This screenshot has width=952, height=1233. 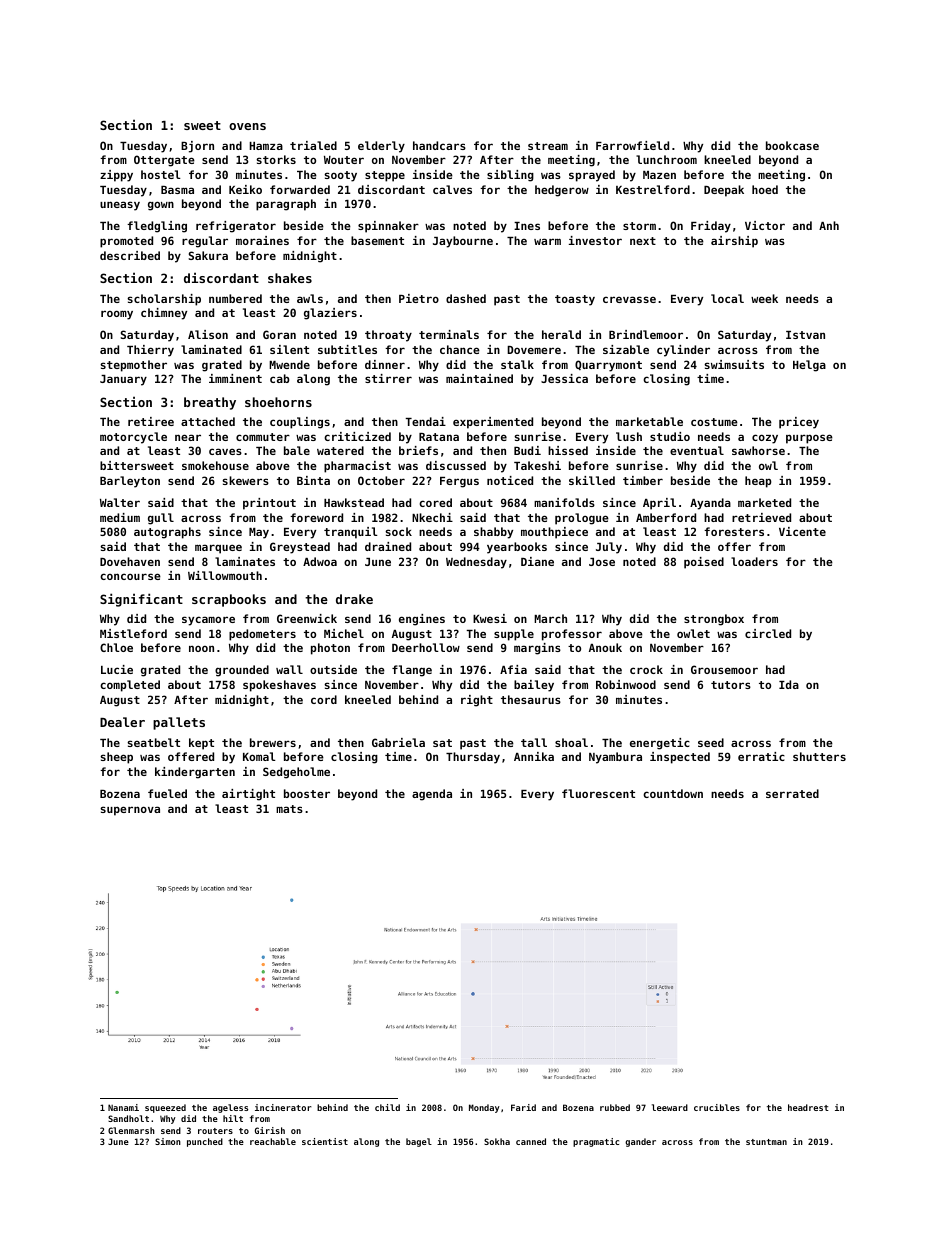 I want to click on loaders, so click(x=754, y=561).
